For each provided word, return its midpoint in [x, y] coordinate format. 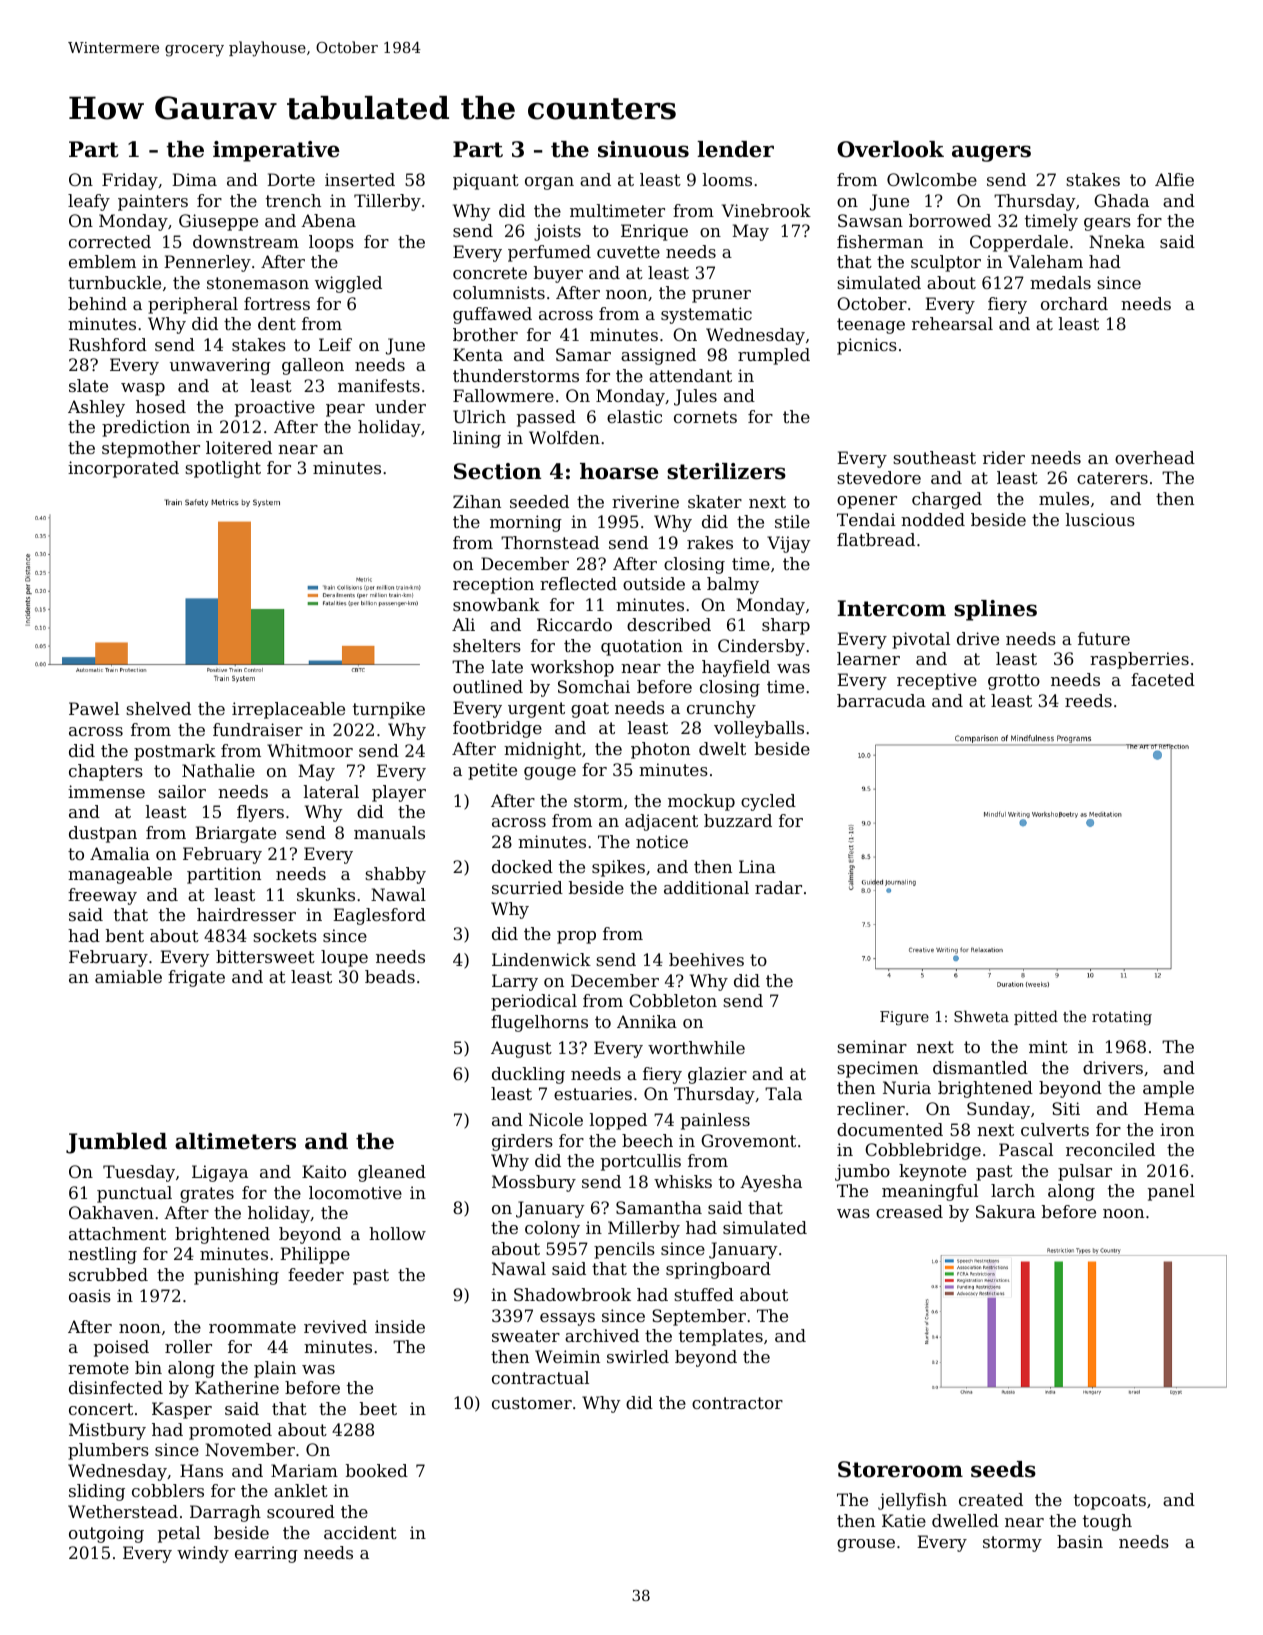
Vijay [789, 544]
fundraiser [258, 729]
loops [331, 243]
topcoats [1110, 1502]
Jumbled [116, 1143]
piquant [486, 181]
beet [378, 1408]
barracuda [881, 700]
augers [991, 153]
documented [890, 1129]
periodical [534, 1002]
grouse [866, 1545]
